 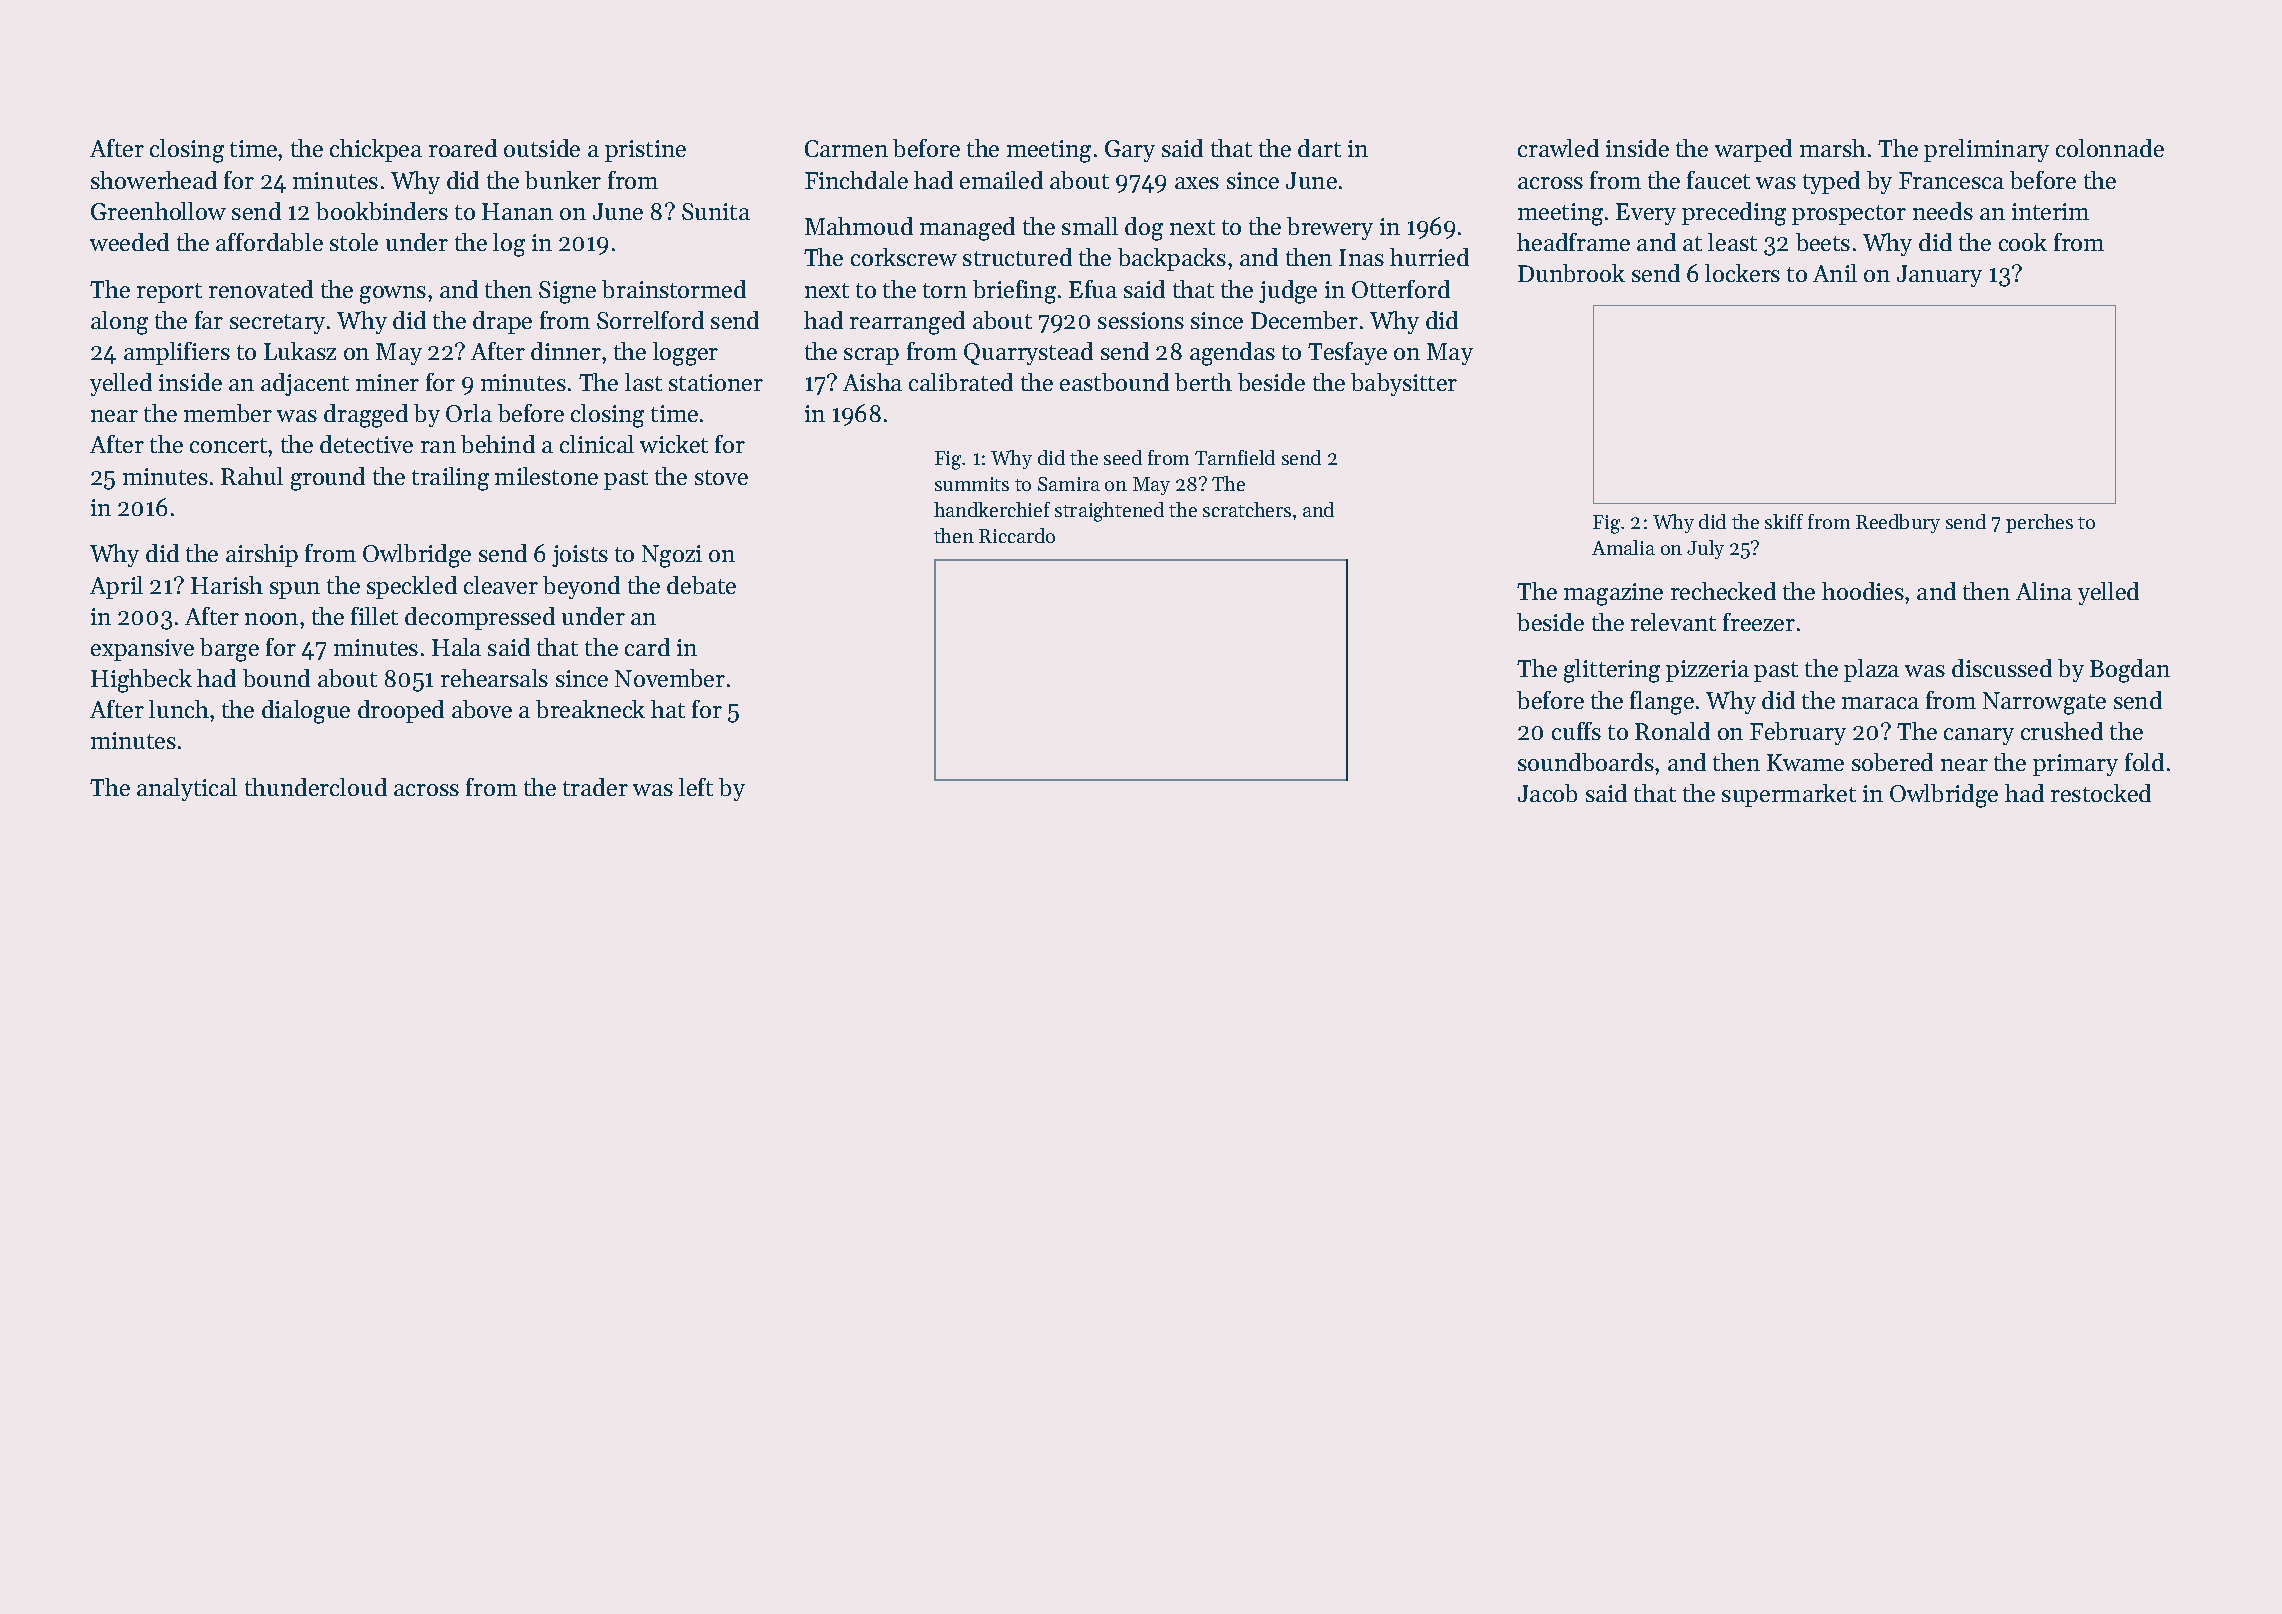 I want to click on Jacob, so click(x=1547, y=793).
